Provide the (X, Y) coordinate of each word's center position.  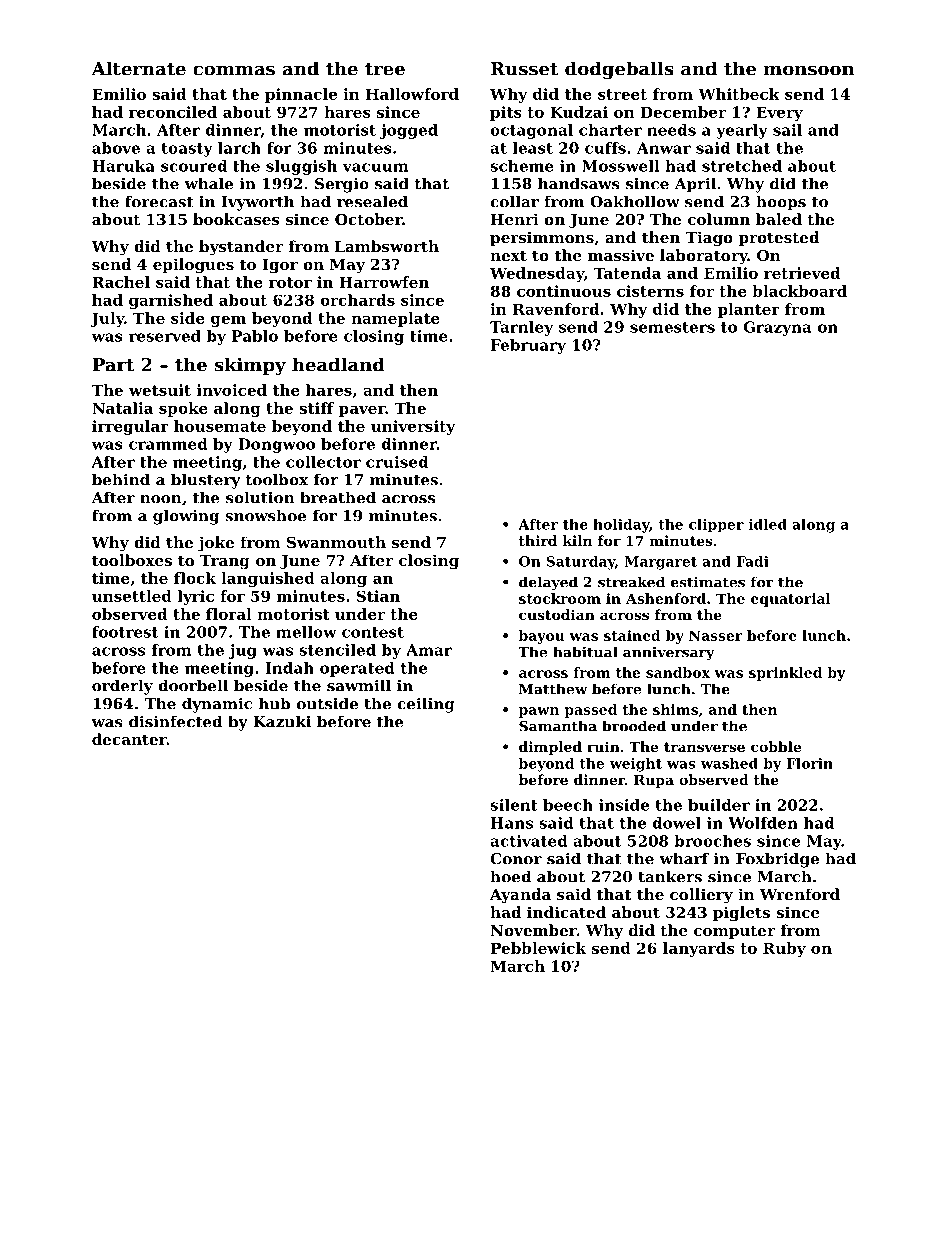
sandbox (678, 672)
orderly (122, 687)
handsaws (579, 183)
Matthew (553, 689)
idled (768, 524)
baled (779, 219)
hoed (510, 876)
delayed (548, 583)
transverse (704, 747)
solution (260, 497)
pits (506, 113)
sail (787, 130)
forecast (159, 202)
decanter (129, 739)
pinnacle (301, 95)
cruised (397, 462)
